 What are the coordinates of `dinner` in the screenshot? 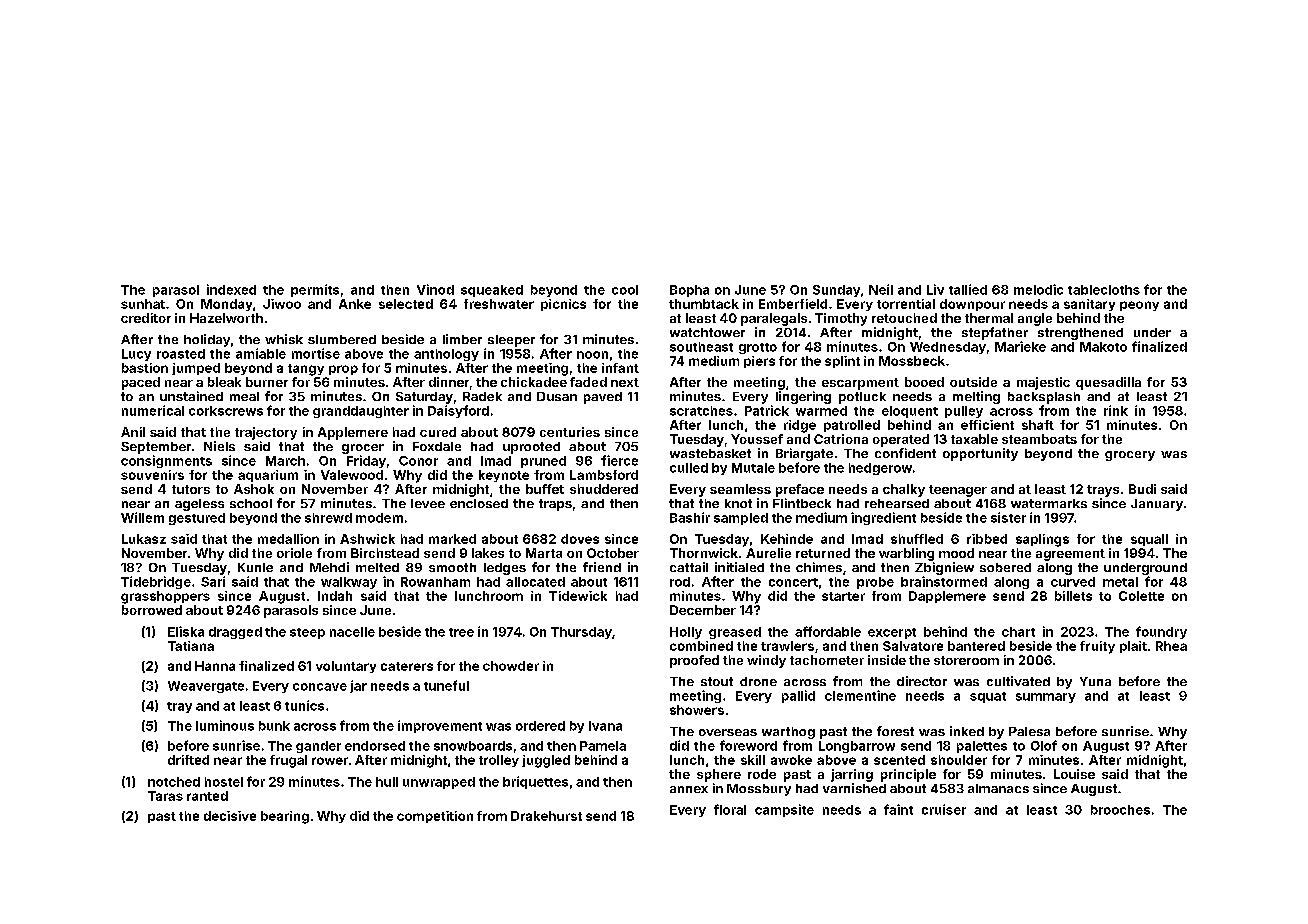 It's located at (449, 382).
